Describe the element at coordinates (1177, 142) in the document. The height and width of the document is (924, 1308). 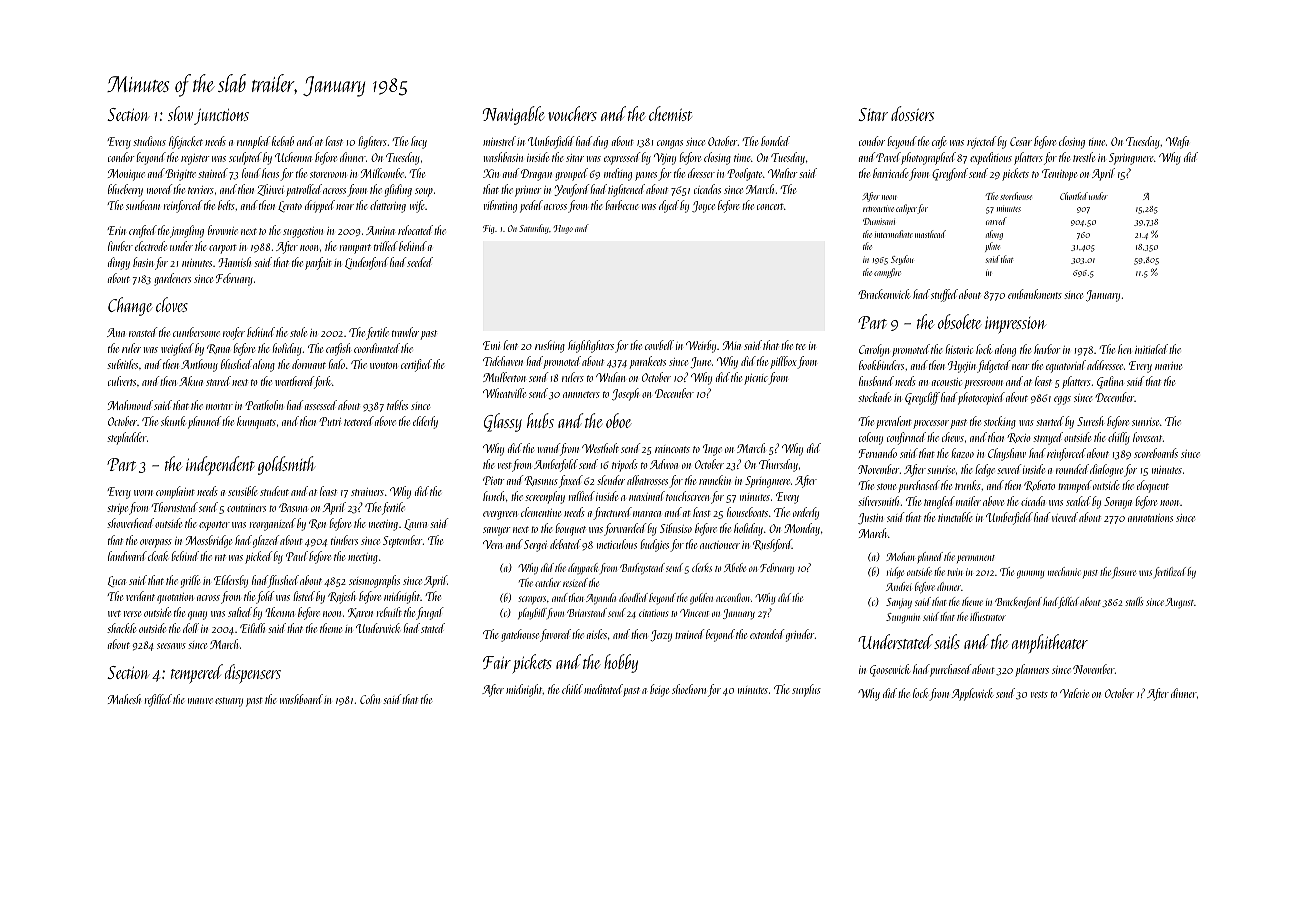
I see `Wafa` at that location.
